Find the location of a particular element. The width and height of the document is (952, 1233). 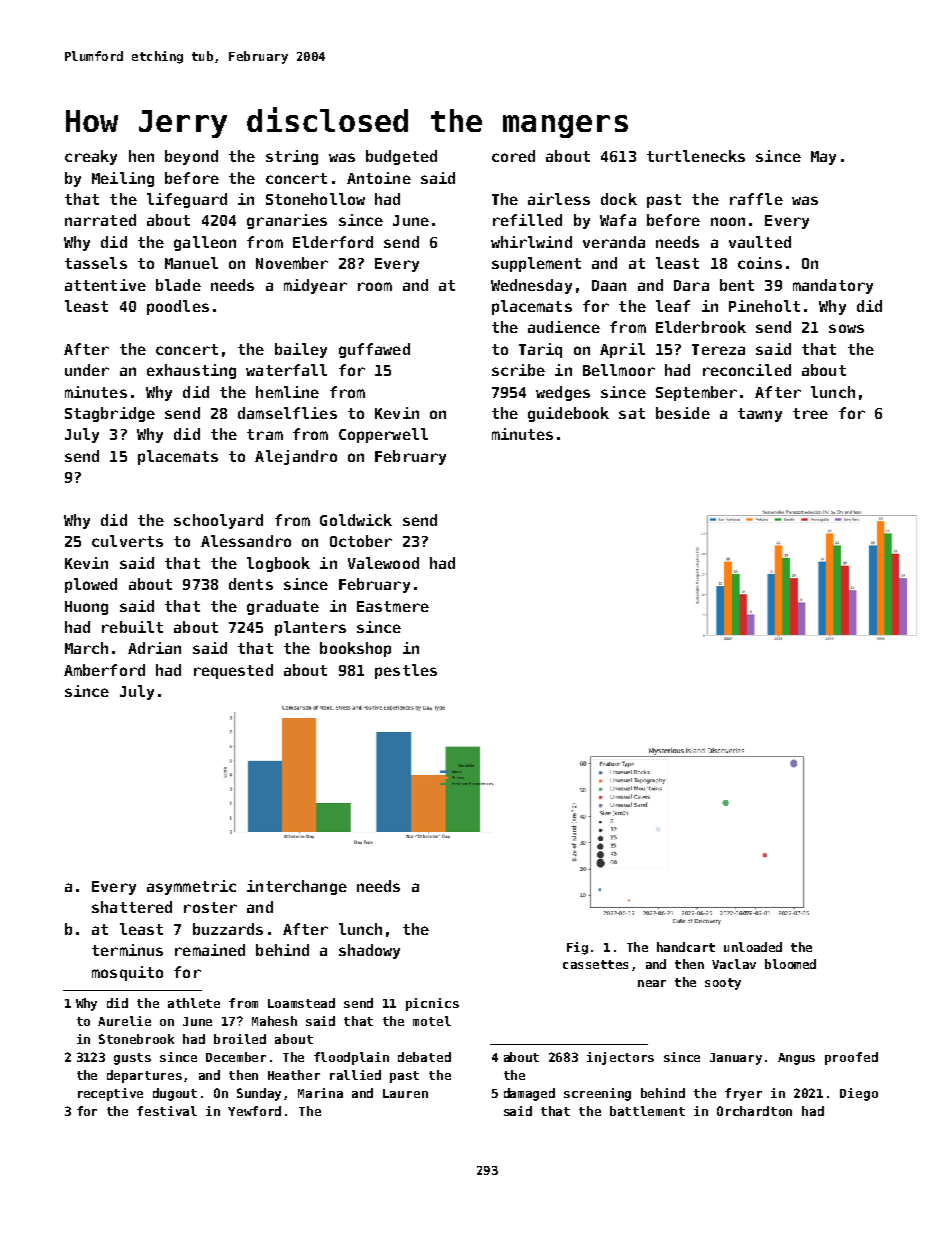

raffle is located at coordinates (756, 199).
